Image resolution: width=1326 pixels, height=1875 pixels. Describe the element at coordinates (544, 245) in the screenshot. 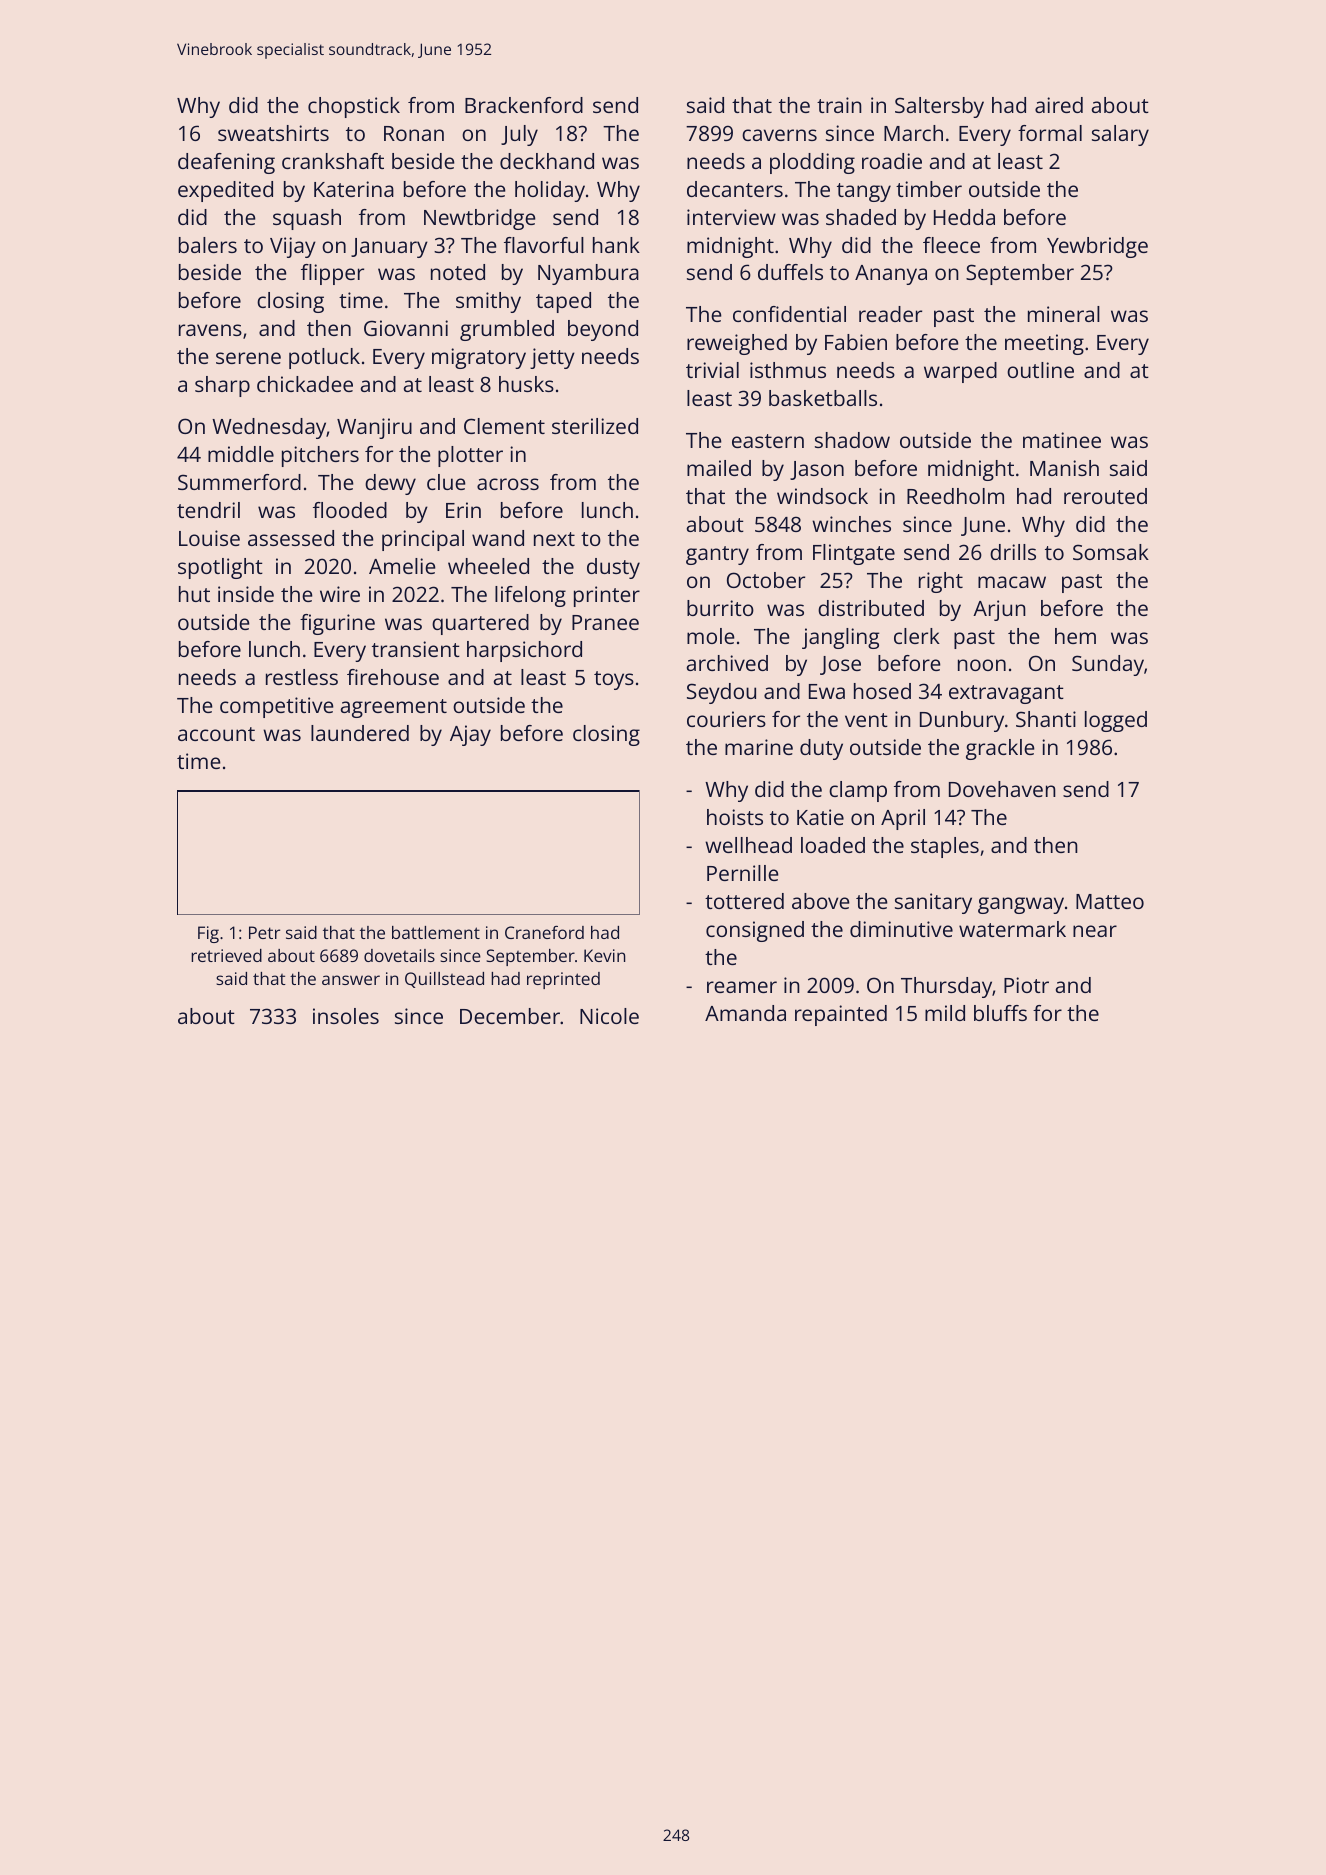

I see `flavorful` at that location.
